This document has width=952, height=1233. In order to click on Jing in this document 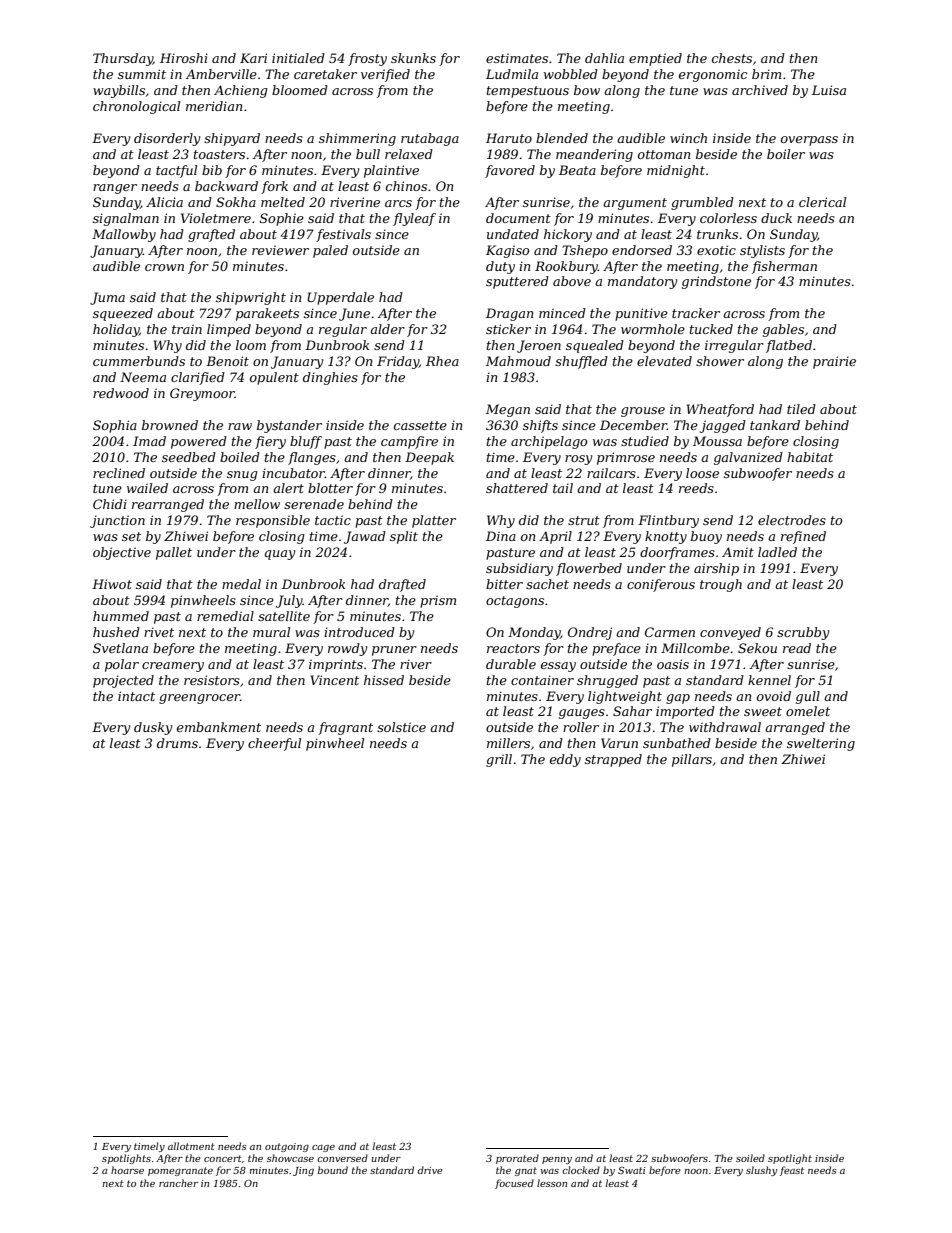, I will do `click(303, 1171)`.
